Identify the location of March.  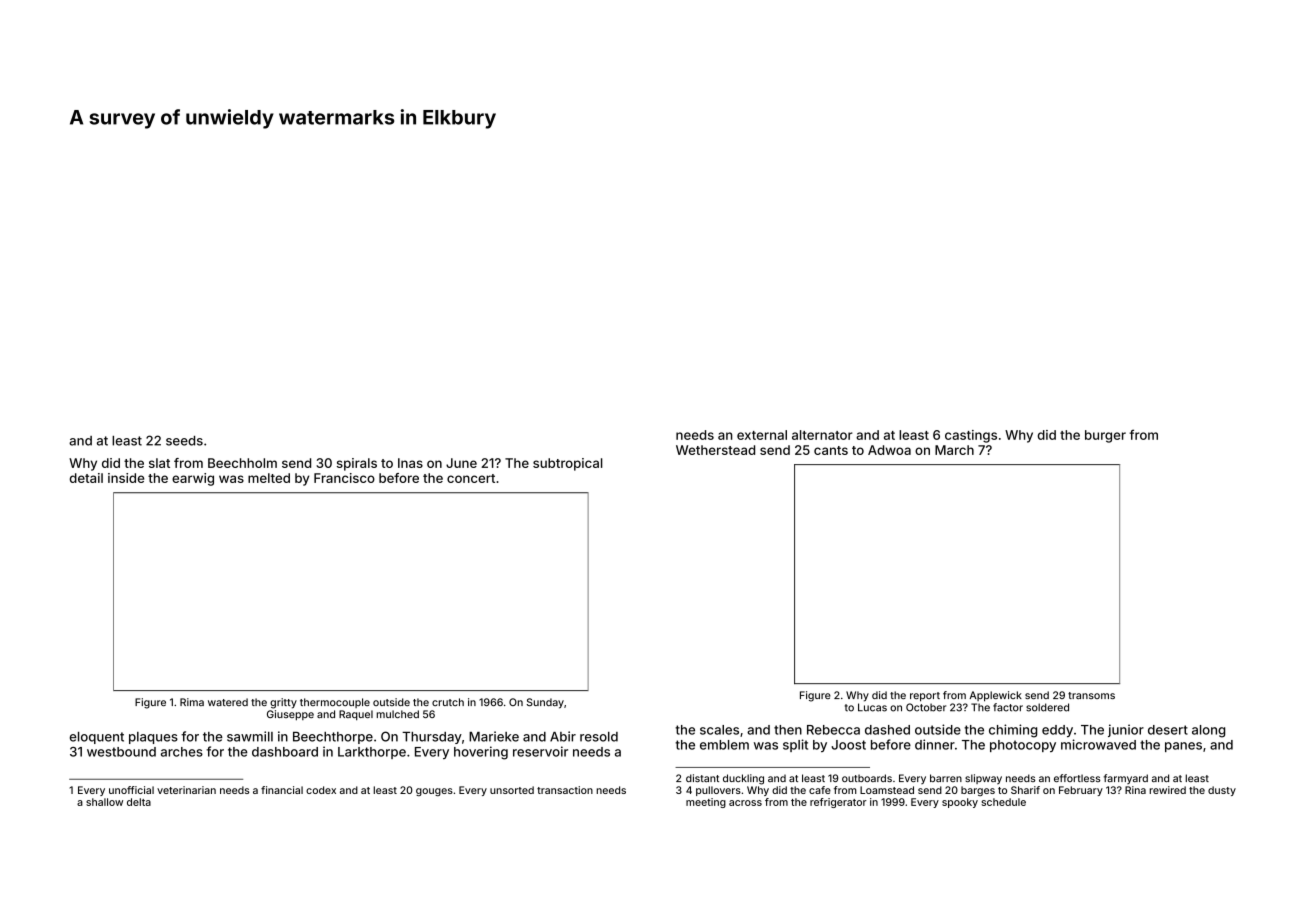
(954, 450).
